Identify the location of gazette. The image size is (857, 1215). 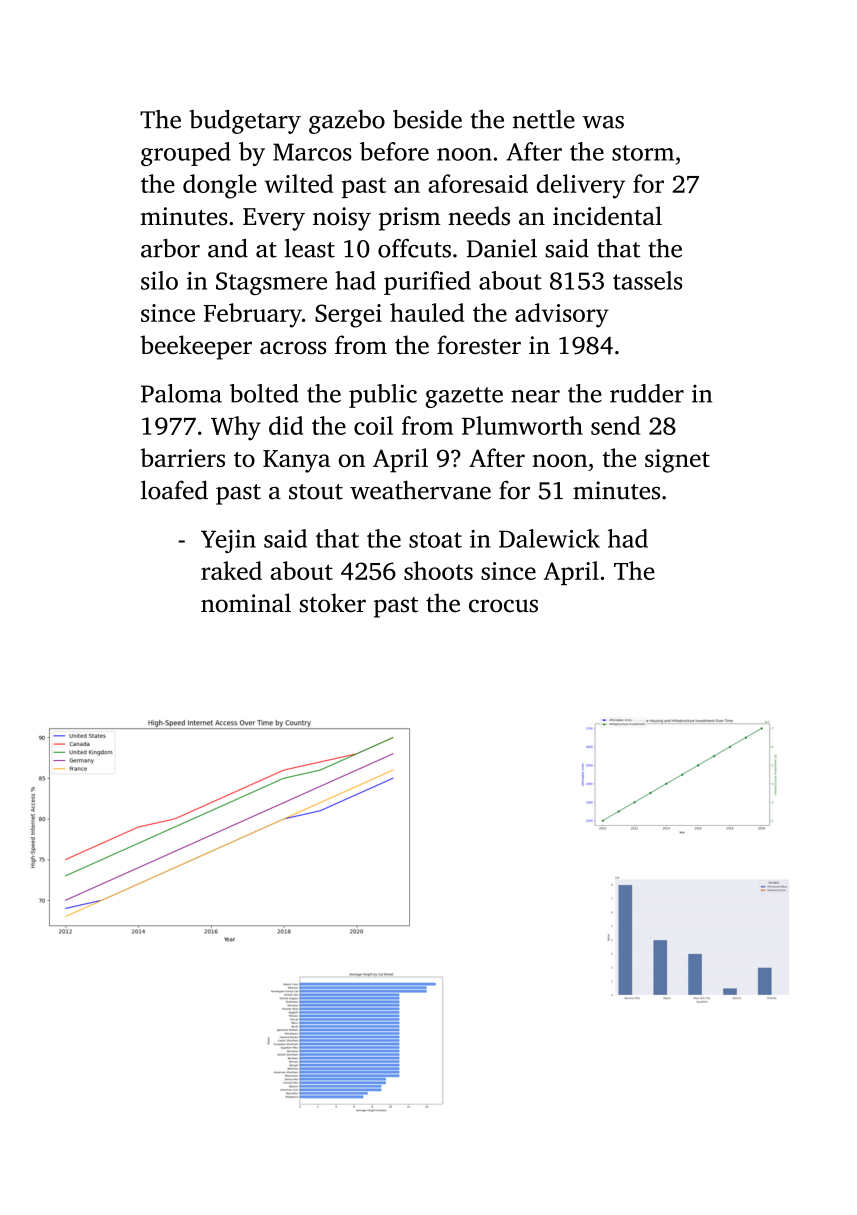
(464, 397).
